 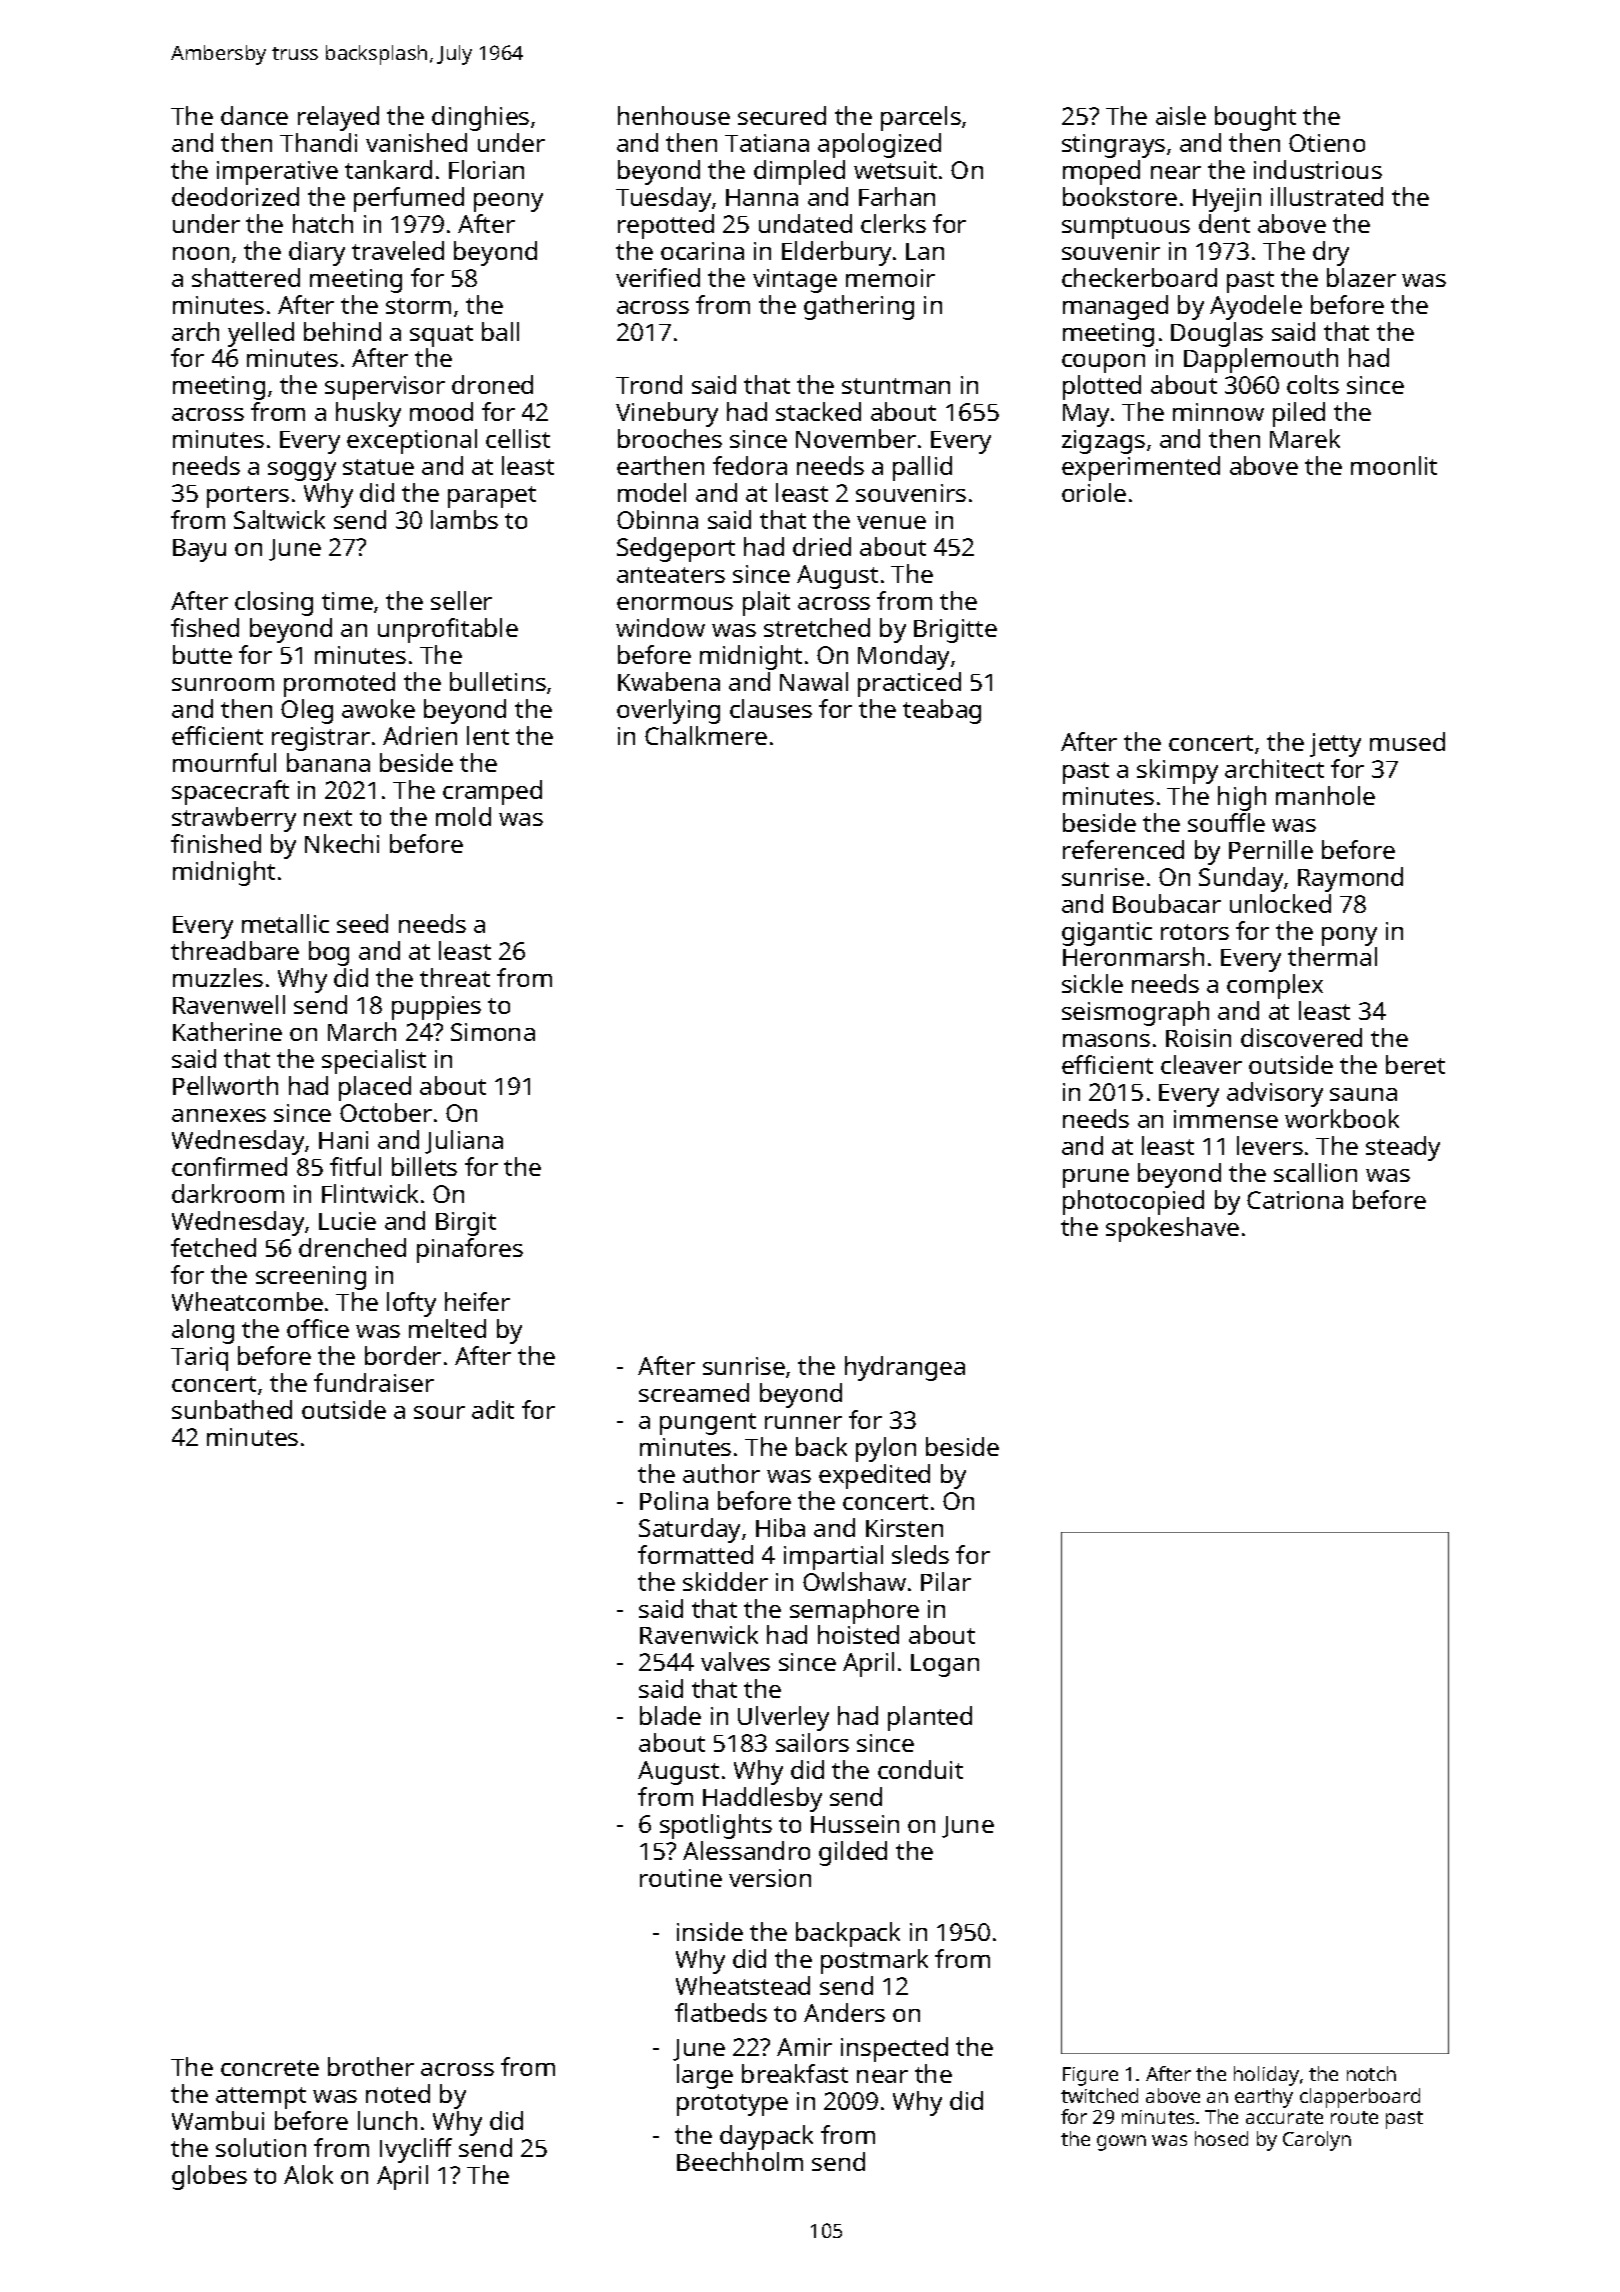 I want to click on Pilar, so click(x=946, y=1581).
